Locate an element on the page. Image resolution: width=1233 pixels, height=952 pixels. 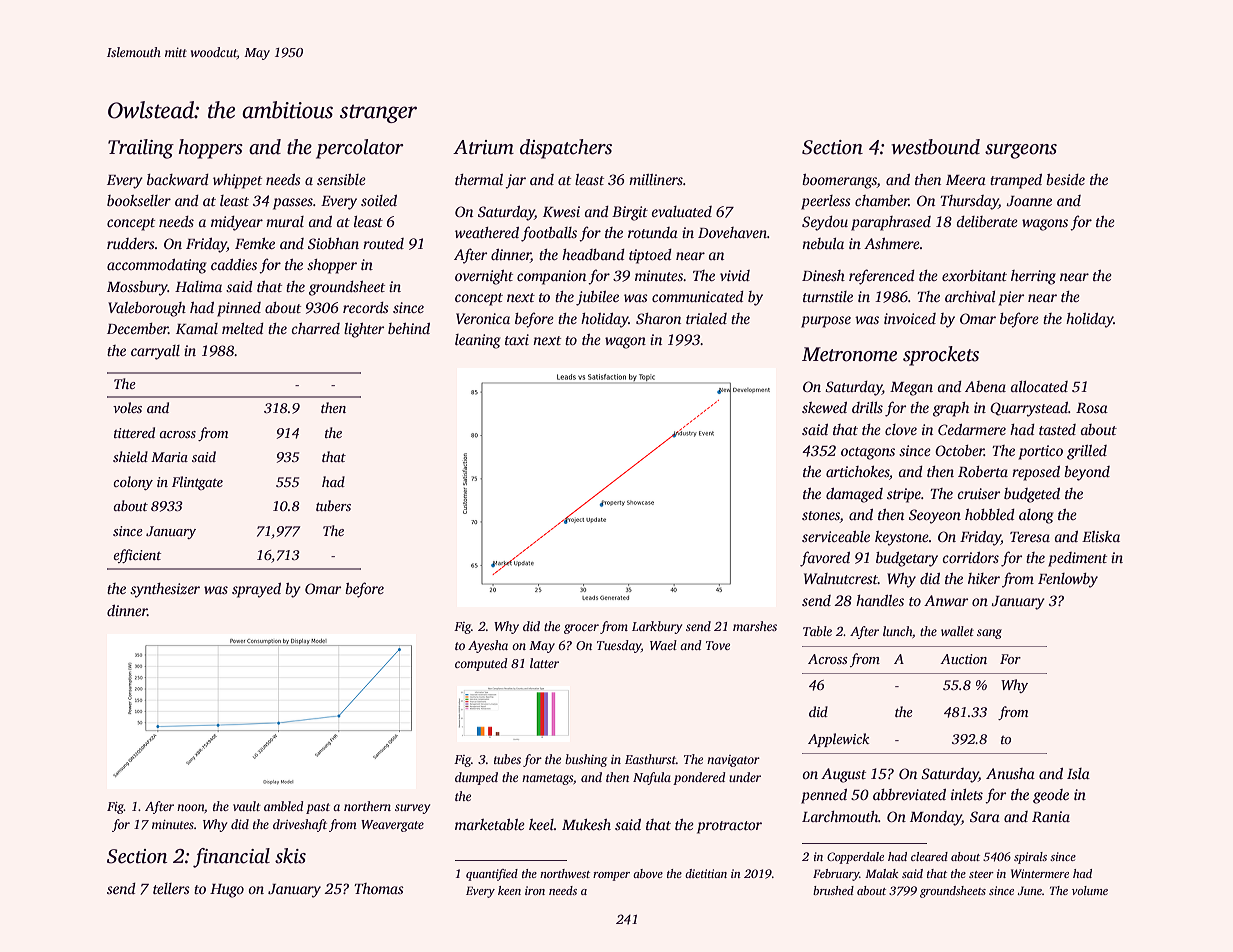
Wael is located at coordinates (663, 645).
